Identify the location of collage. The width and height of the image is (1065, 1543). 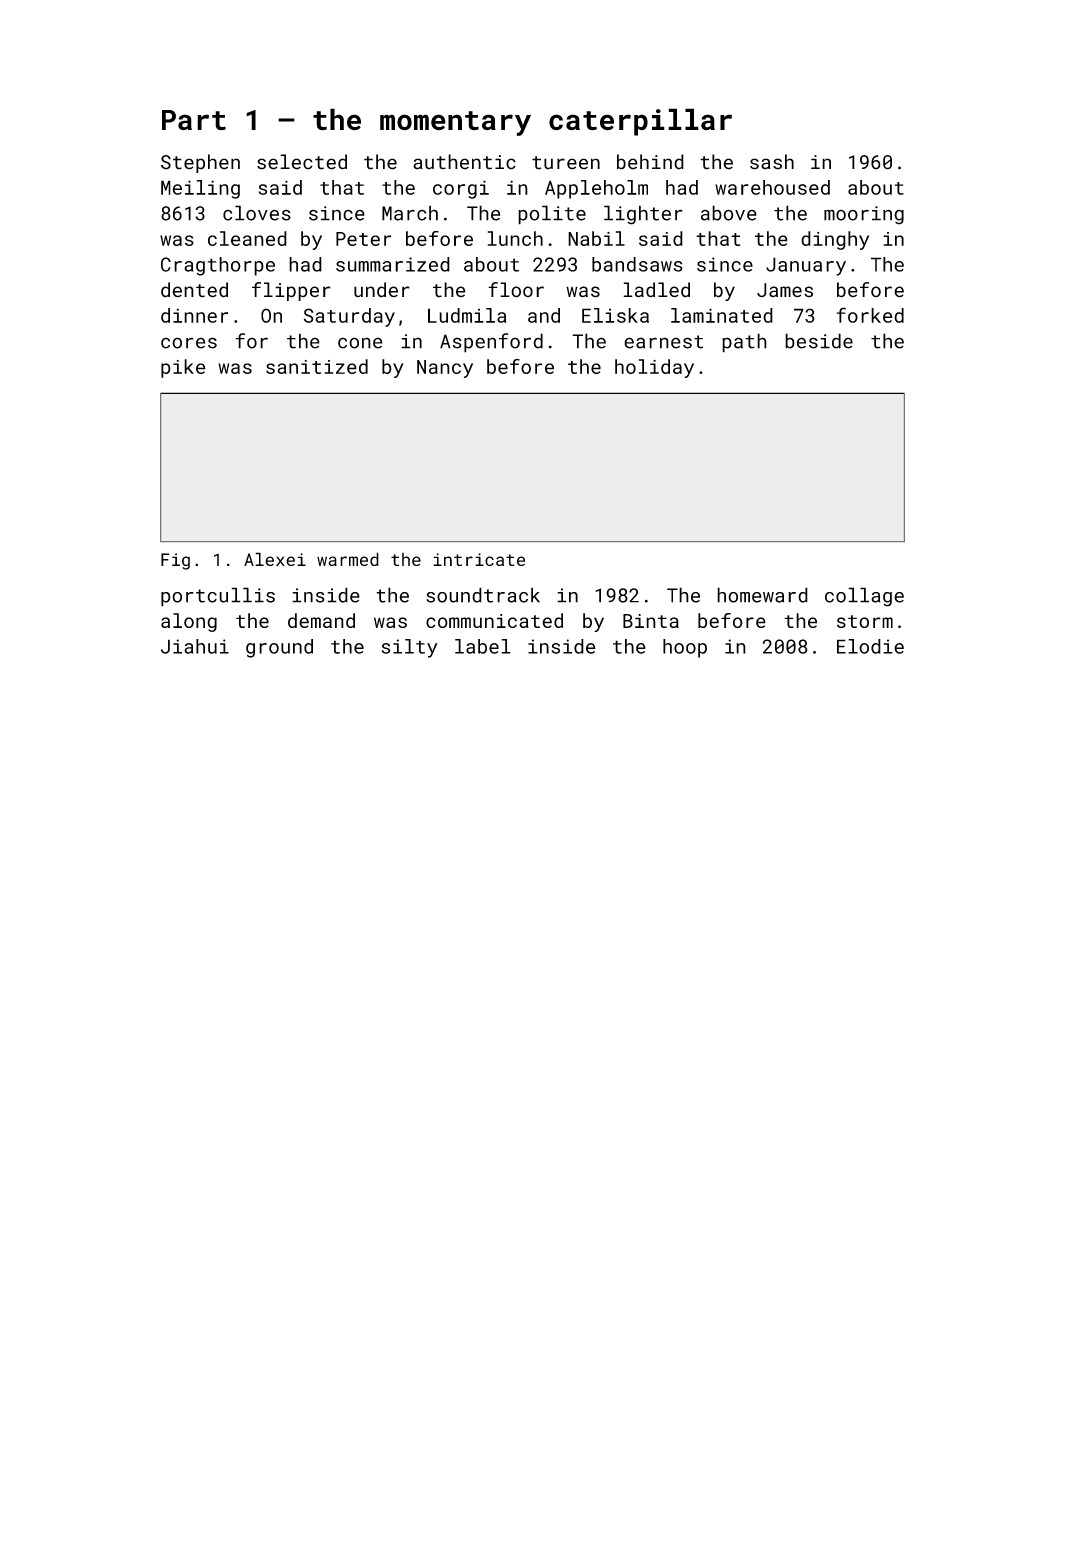
(864, 597).
